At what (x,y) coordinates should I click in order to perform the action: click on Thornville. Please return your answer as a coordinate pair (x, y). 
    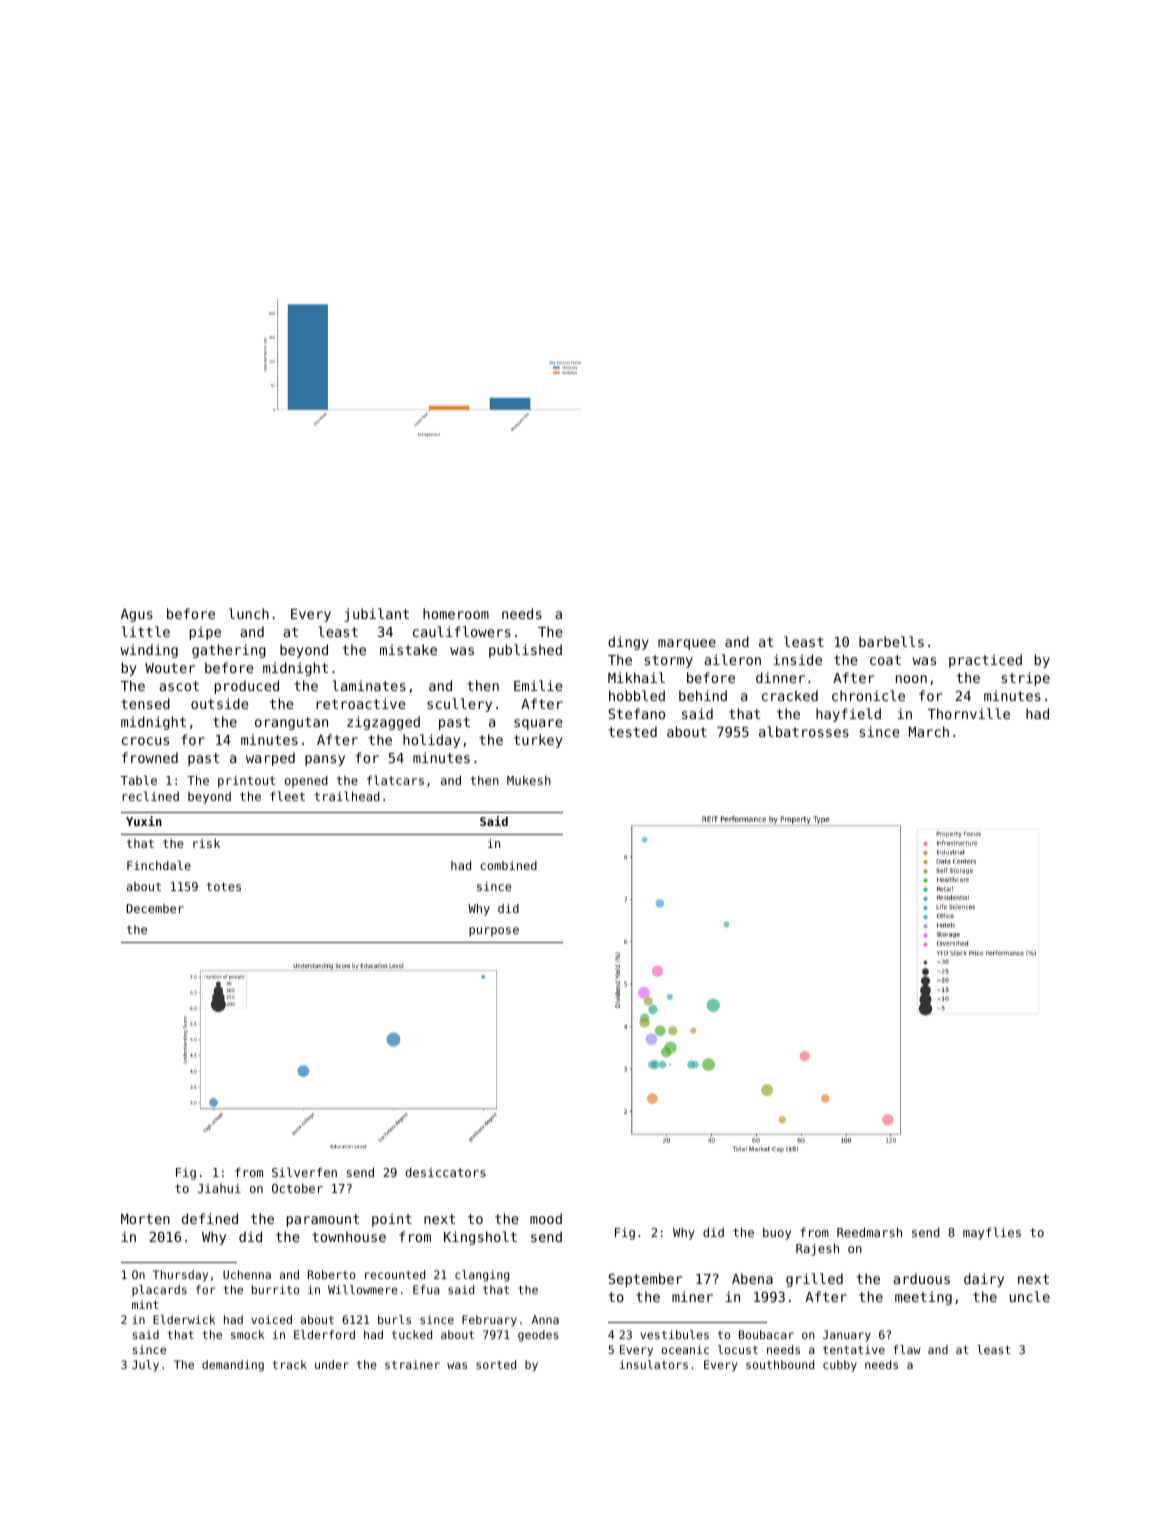
    Looking at the image, I should click on (969, 713).
